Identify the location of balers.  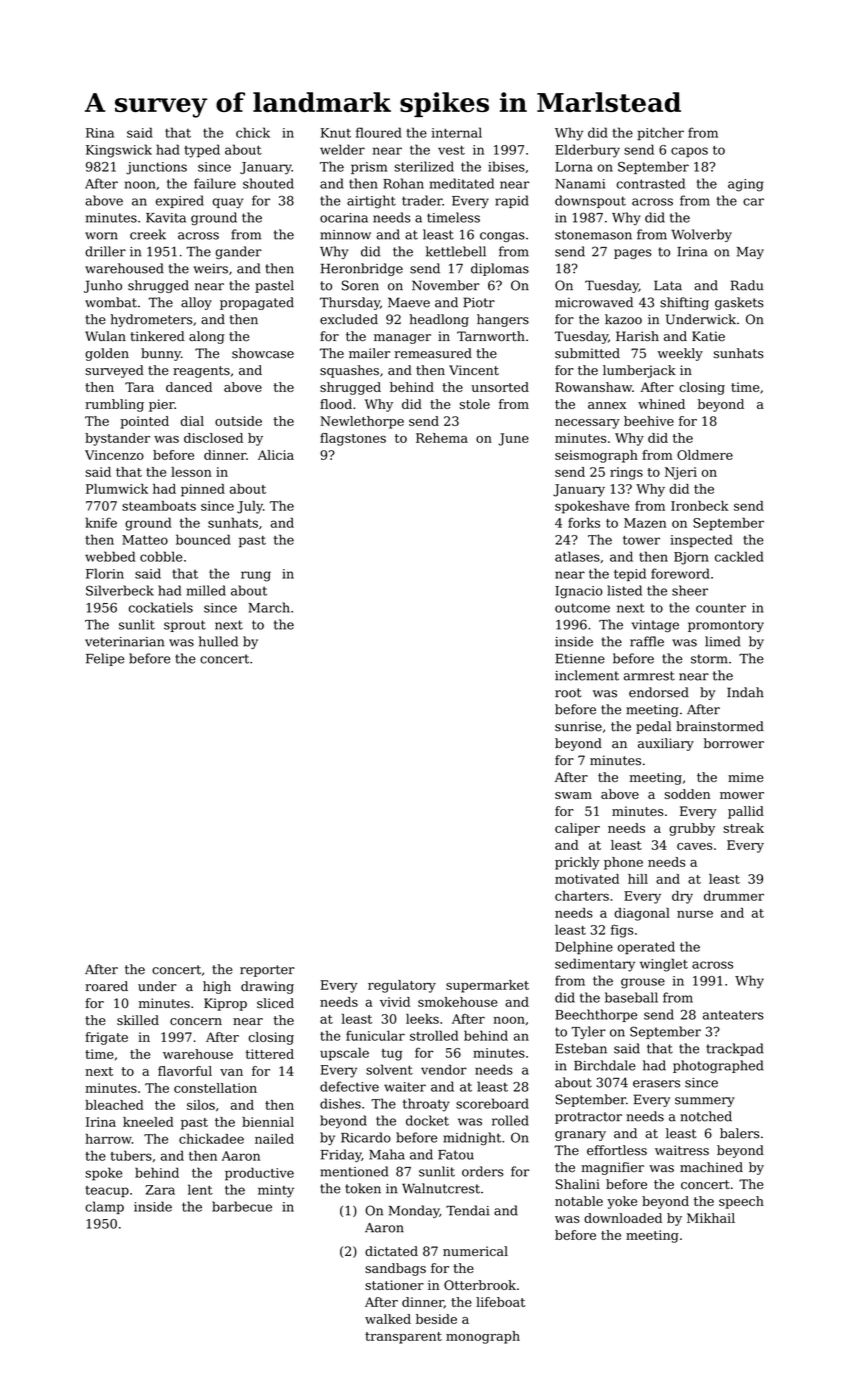
(739, 1133).
